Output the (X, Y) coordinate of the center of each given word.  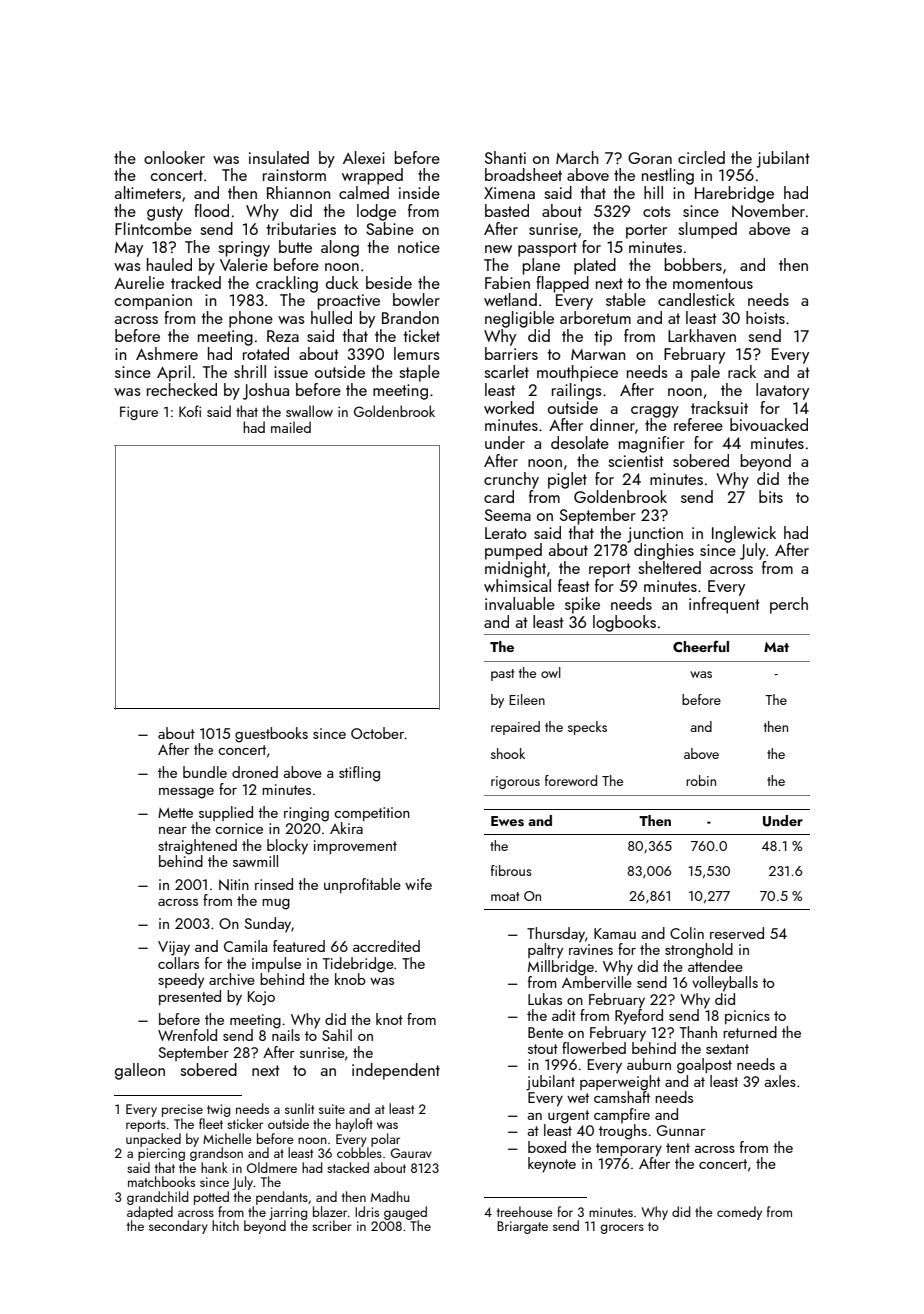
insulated (279, 157)
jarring (288, 1213)
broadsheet (523, 174)
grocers (622, 1229)
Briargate (522, 1227)
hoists (765, 317)
